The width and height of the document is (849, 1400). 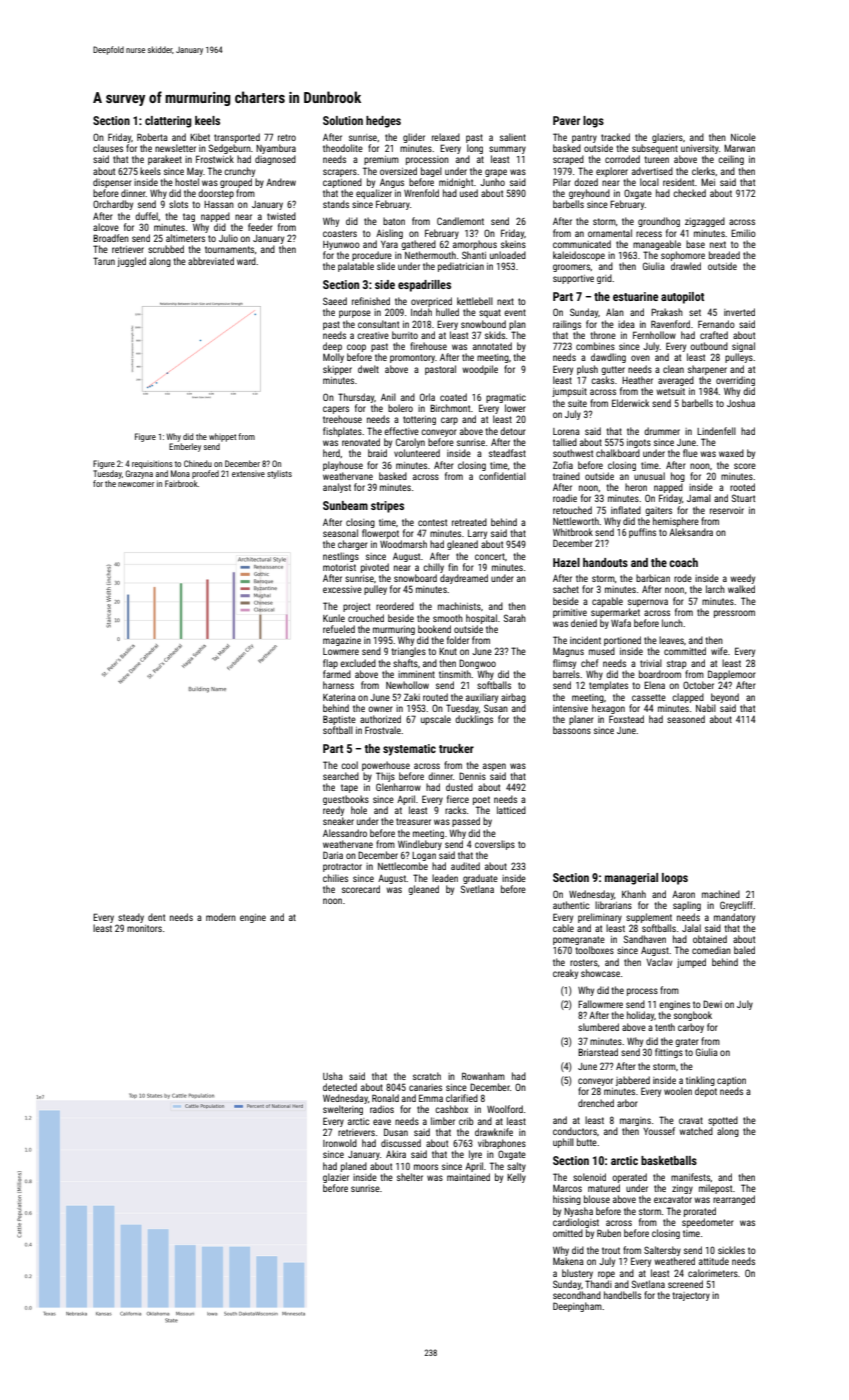 What do you see at coordinates (131, 918) in the document?
I see `steady` at bounding box center [131, 918].
